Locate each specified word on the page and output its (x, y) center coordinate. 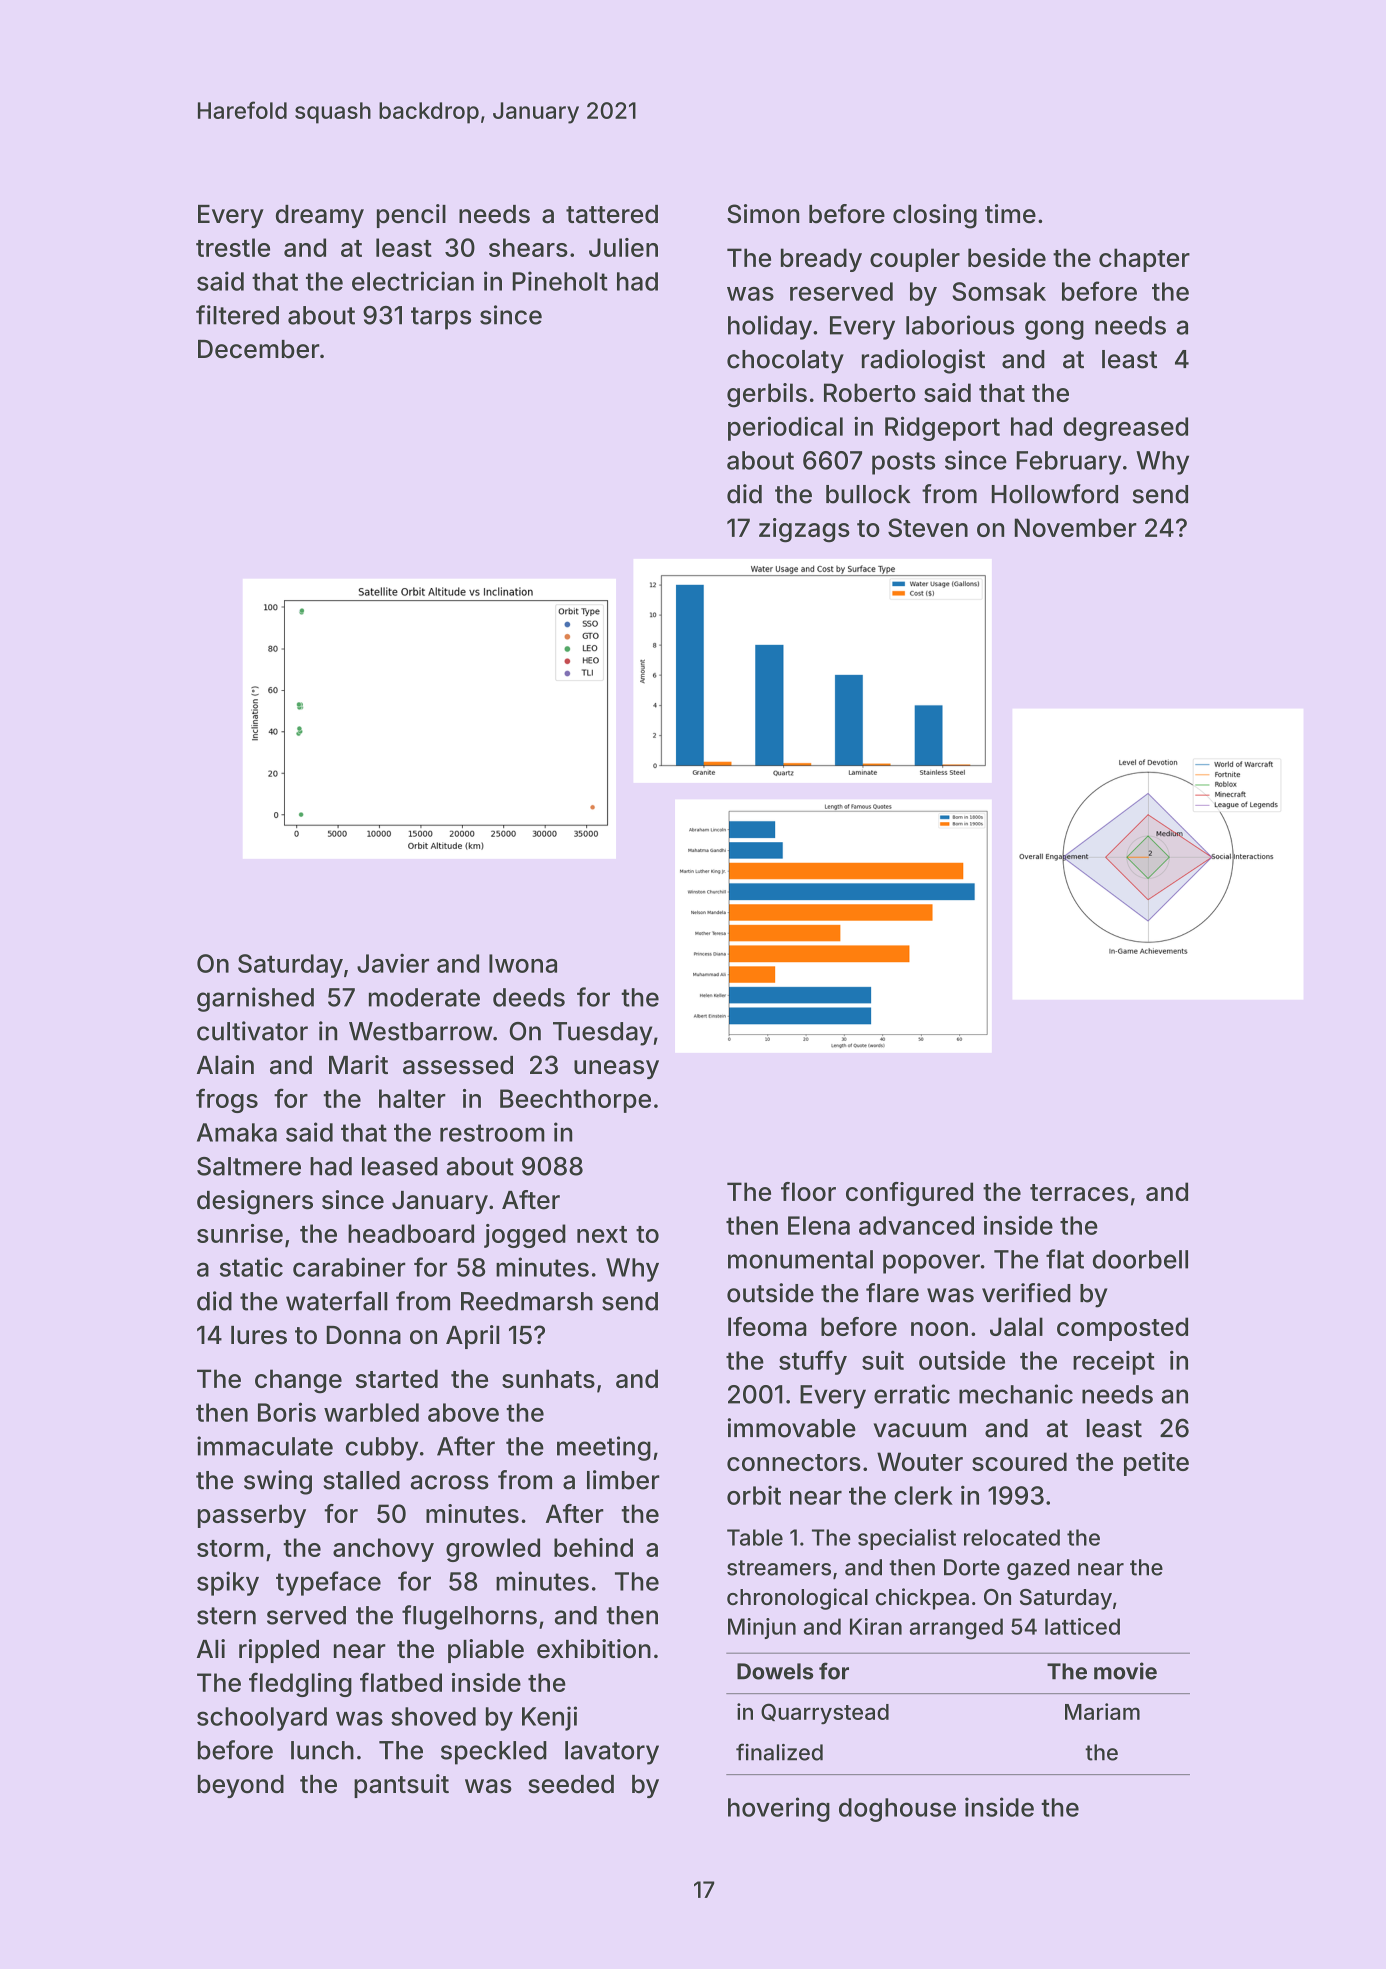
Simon (763, 214)
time (1010, 214)
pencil (411, 216)
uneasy (616, 1069)
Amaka (237, 1132)
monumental (800, 1259)
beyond (241, 1786)
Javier (393, 963)
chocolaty (785, 362)
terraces (1079, 1192)
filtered (237, 315)
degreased (1125, 429)
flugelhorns (469, 1617)
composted (1122, 1329)
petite (1156, 1464)
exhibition (594, 1649)
